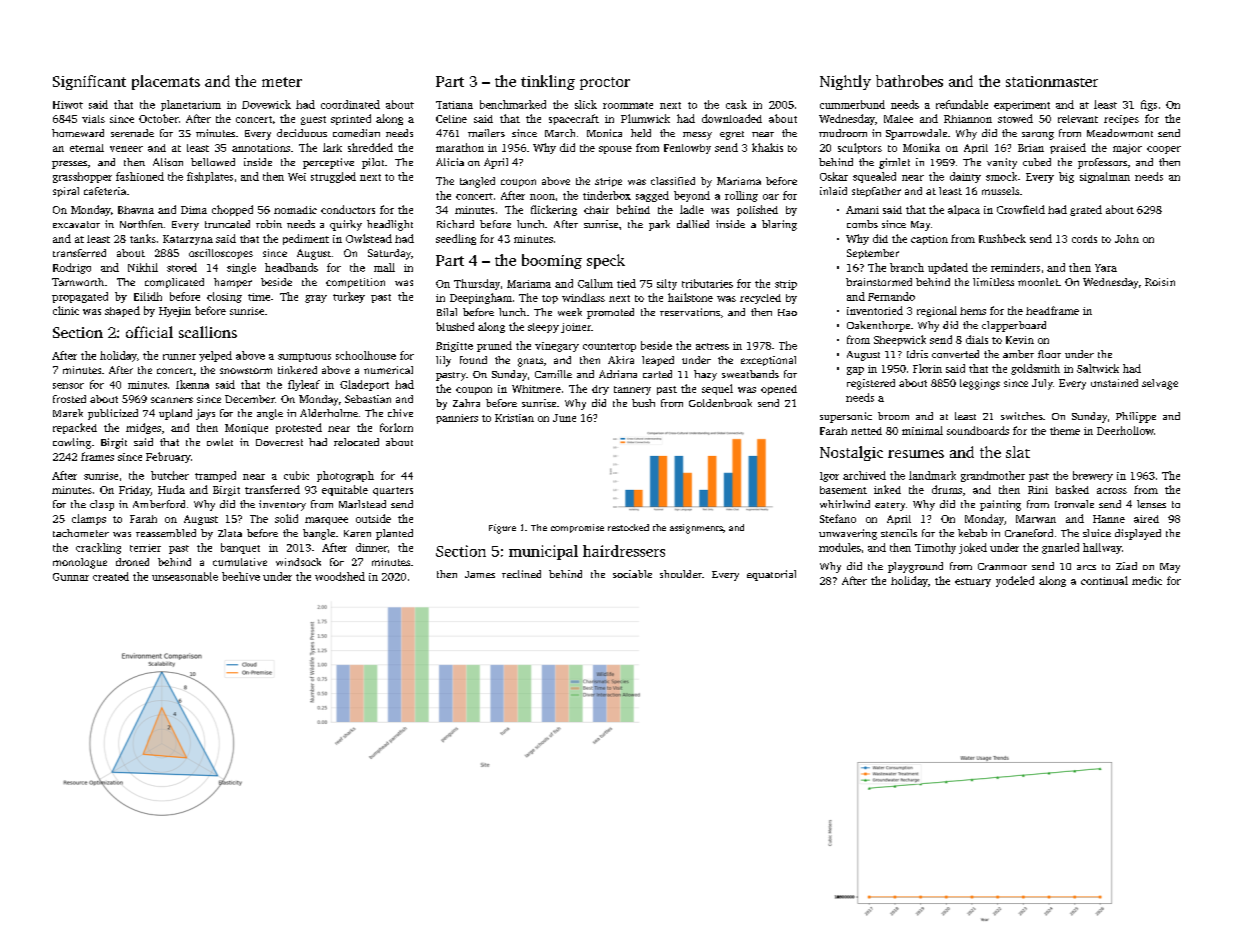 The width and height of the screenshot is (1233, 952). What do you see at coordinates (1093, 476) in the screenshot?
I see `brewery` at bounding box center [1093, 476].
